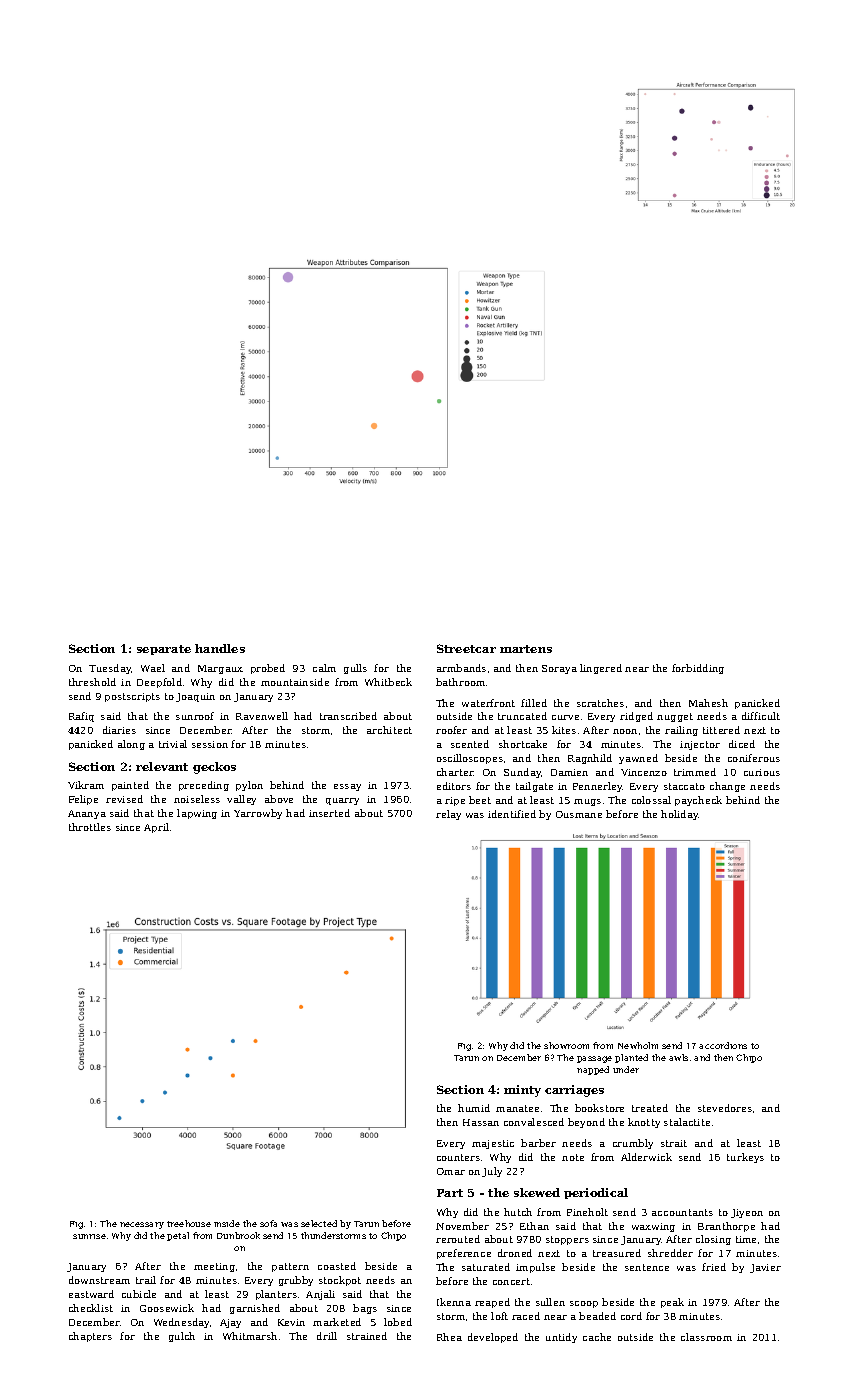 The image size is (849, 1400). I want to click on Streetcar, so click(466, 648).
